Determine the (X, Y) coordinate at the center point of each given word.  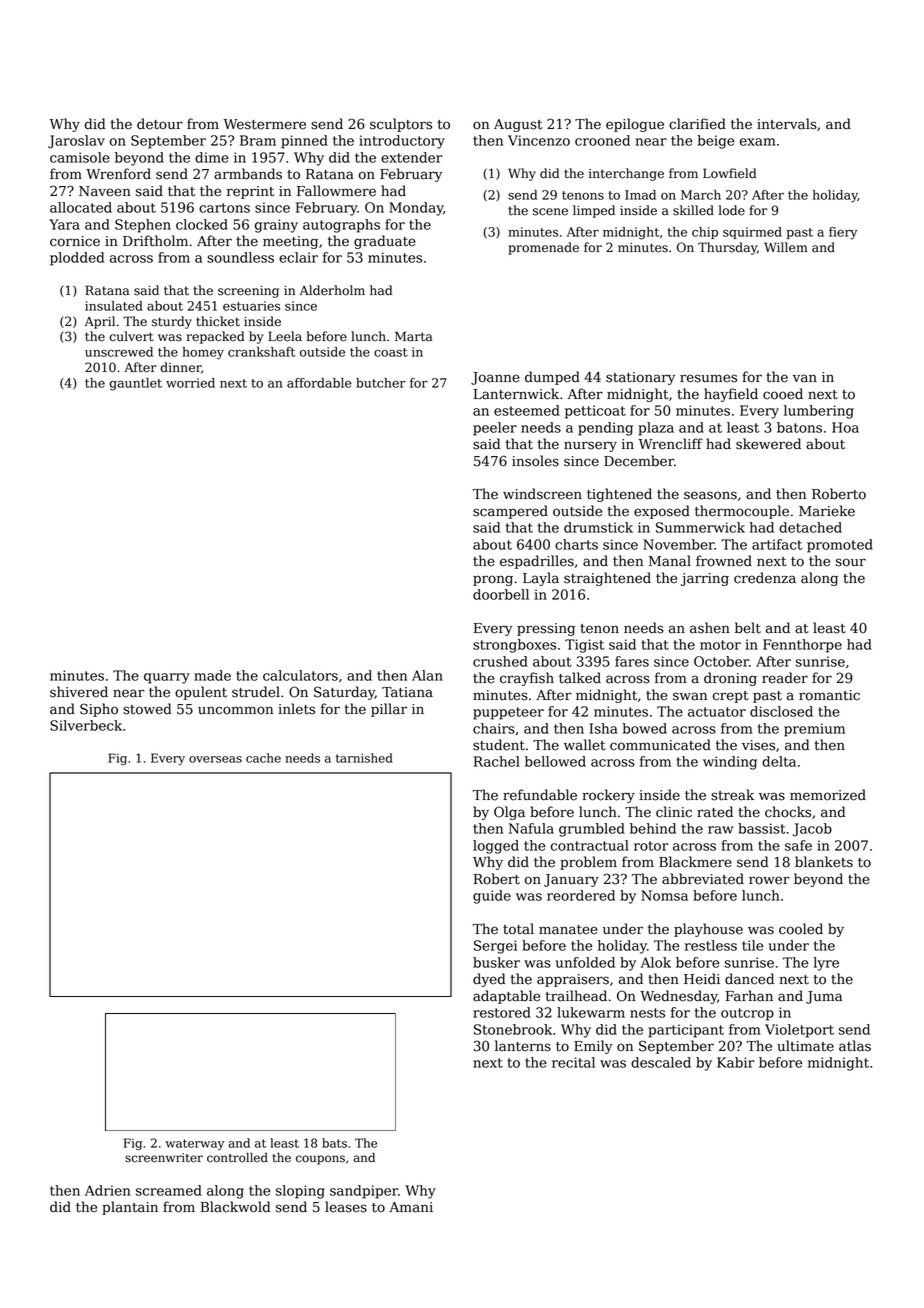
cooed (783, 394)
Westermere (264, 124)
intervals (787, 124)
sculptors (401, 125)
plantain (130, 1208)
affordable (319, 383)
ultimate (805, 1046)
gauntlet (135, 384)
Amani (411, 1207)
